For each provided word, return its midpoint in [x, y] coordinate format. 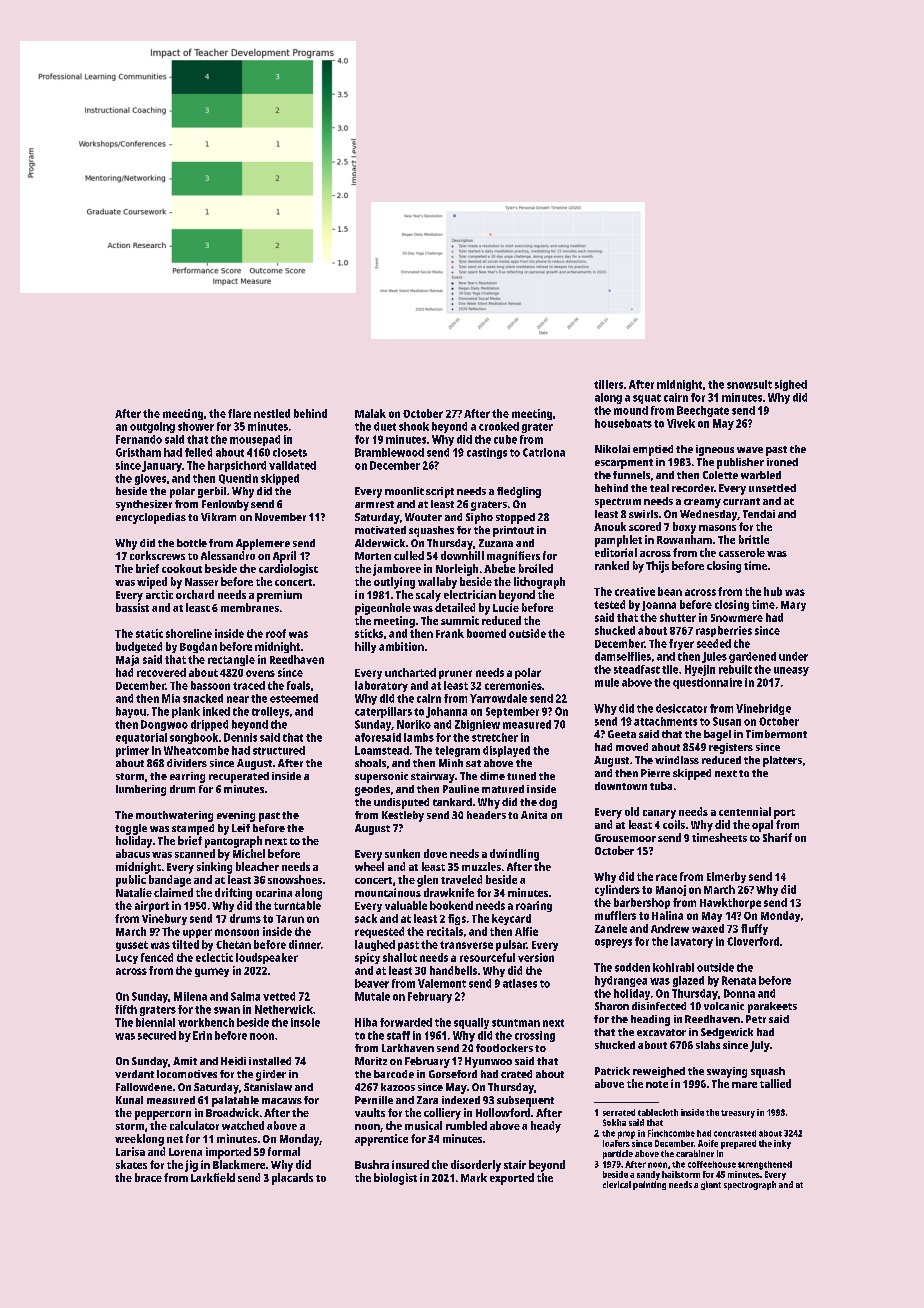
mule [607, 682]
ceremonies [513, 685]
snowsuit [749, 384]
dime [492, 776]
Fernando [139, 439]
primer [132, 751]
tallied [775, 1083]
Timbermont [776, 734]
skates [131, 1164]
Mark [474, 1177]
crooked [499, 426]
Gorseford [453, 1074]
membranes [250, 607]
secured [157, 1035]
